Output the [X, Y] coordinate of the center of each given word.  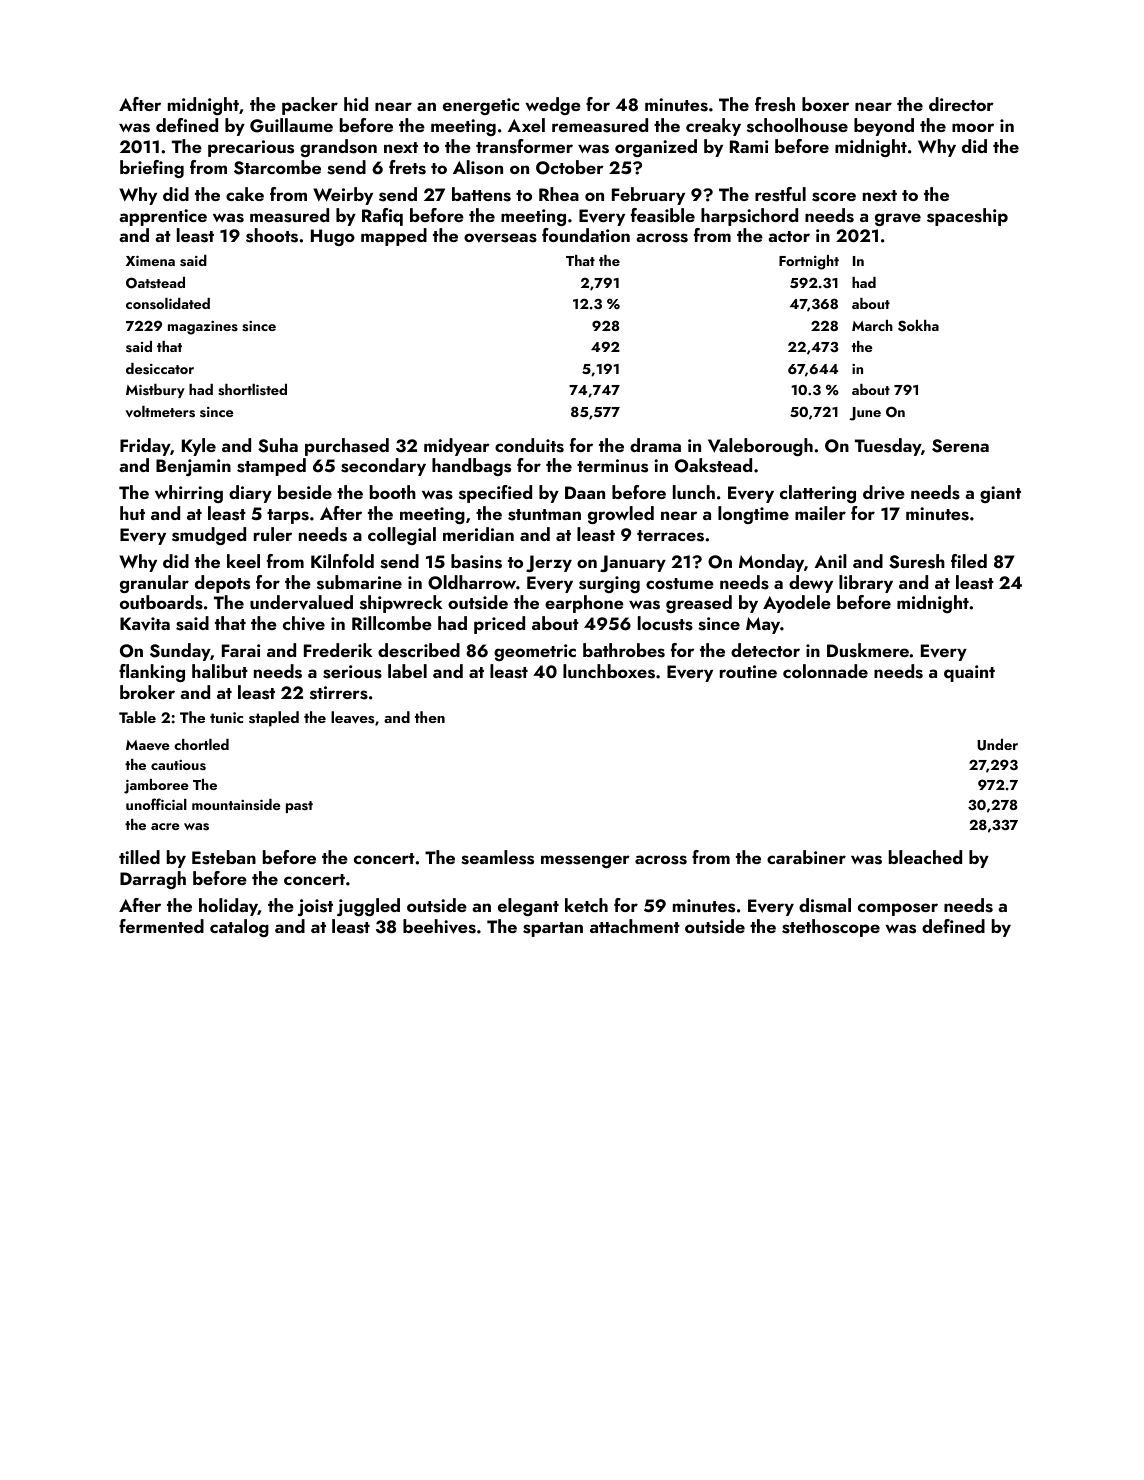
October [570, 167]
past [299, 807]
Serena [960, 446]
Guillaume [291, 125]
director [961, 104]
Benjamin [193, 467]
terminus [612, 466]
